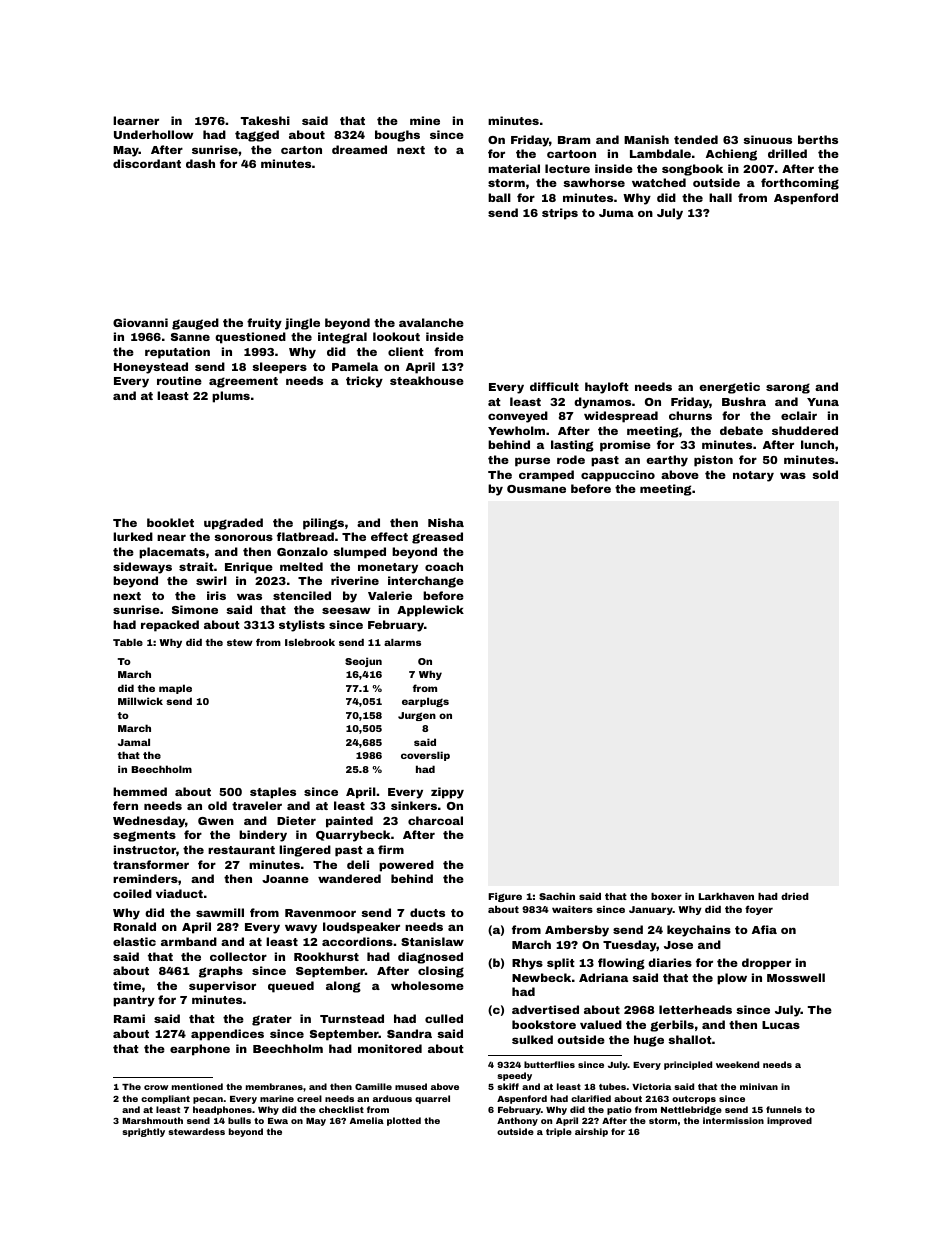 The height and width of the image is (1233, 952). Describe the element at coordinates (425, 120) in the image. I see `mine` at that location.
